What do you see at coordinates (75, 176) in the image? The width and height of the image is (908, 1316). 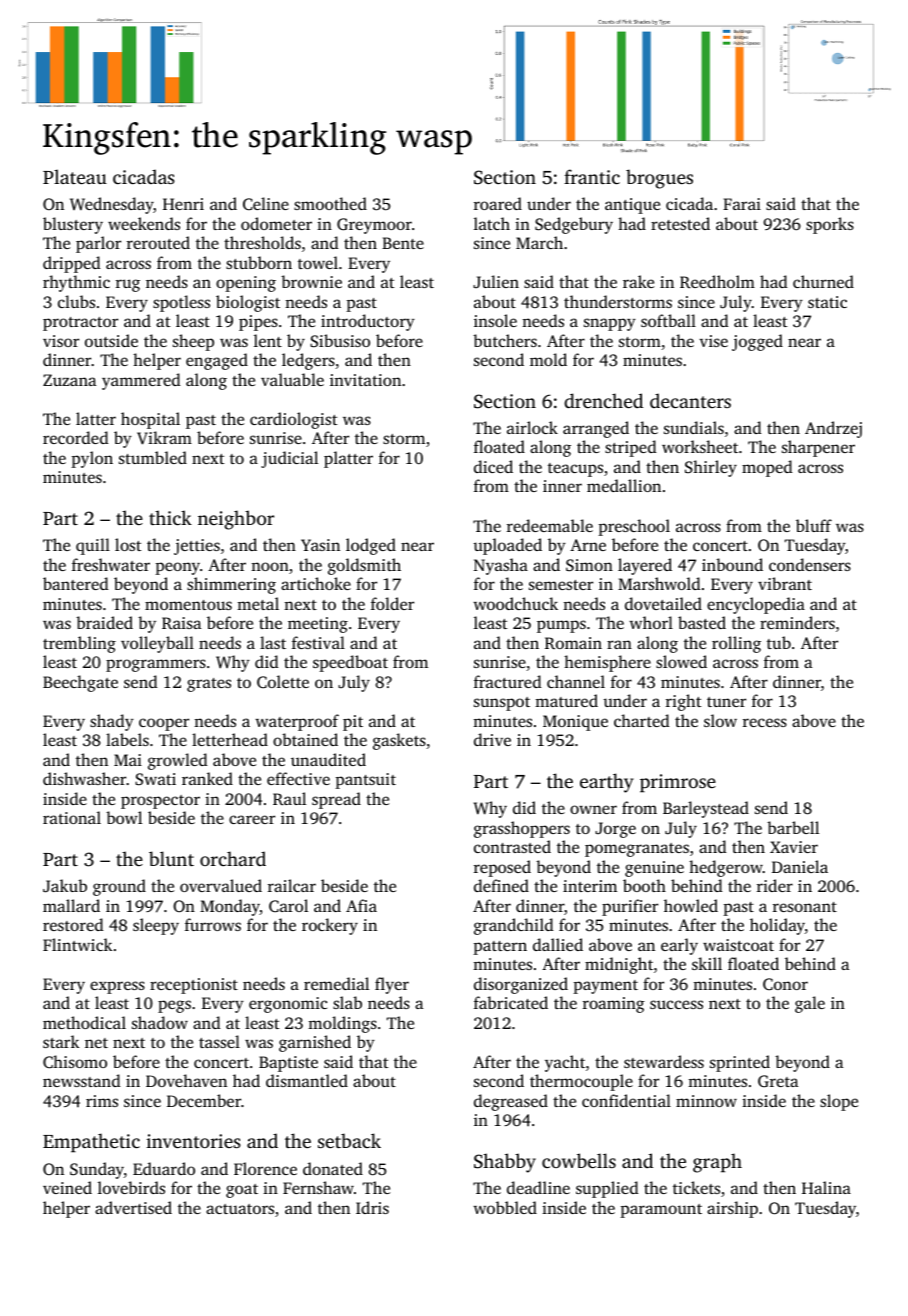 I see `Plateau` at bounding box center [75, 176].
